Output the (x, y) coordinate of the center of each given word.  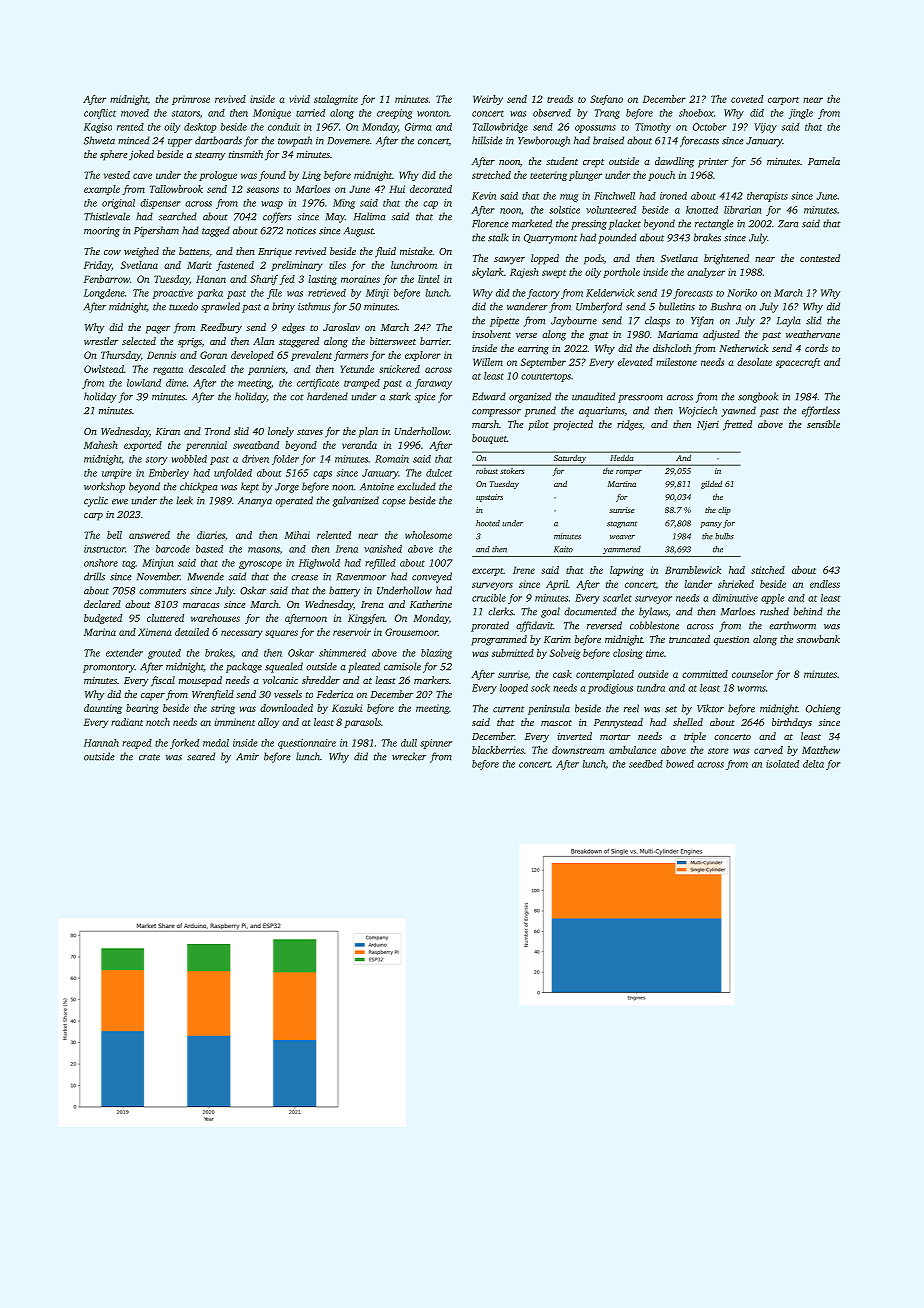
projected (573, 425)
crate (149, 757)
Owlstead (104, 369)
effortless (821, 411)
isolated (782, 764)
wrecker (409, 756)
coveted (747, 99)
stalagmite (336, 100)
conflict (100, 114)
